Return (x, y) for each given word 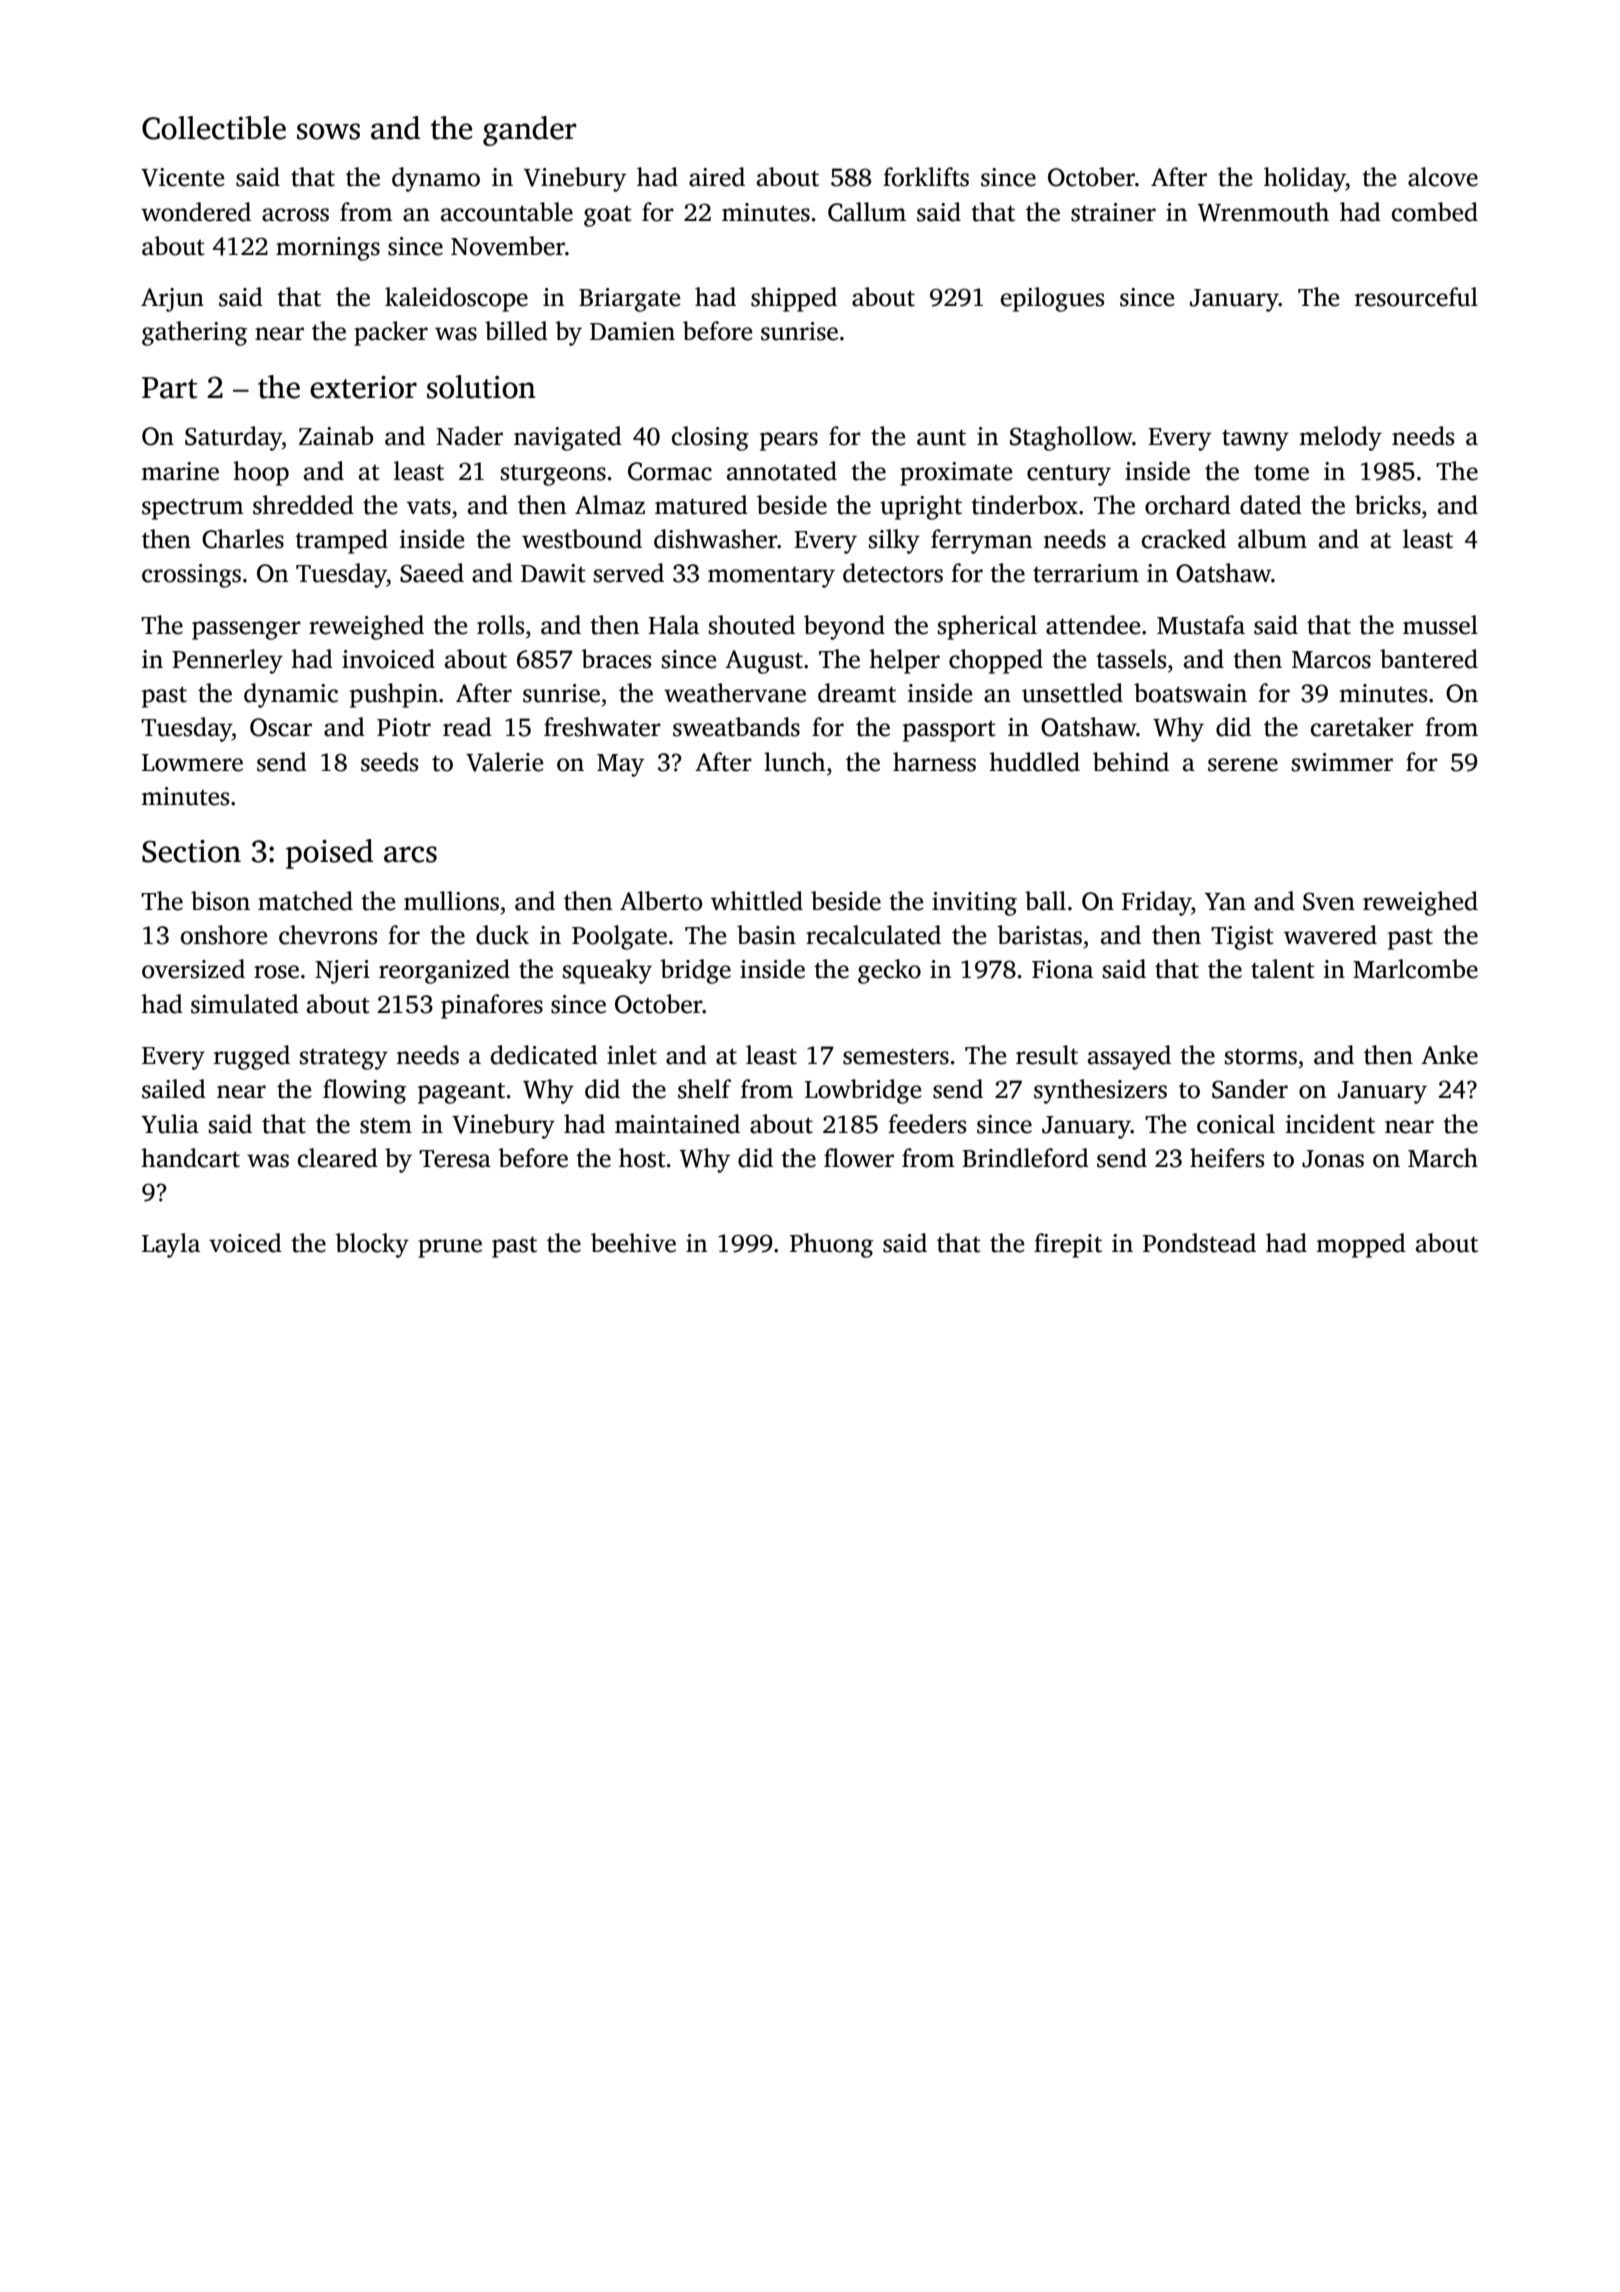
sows (328, 131)
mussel (1440, 625)
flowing (364, 1091)
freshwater (602, 727)
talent (1283, 969)
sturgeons (553, 475)
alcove (1443, 177)
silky (894, 541)
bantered (1429, 659)
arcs (410, 854)
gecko (889, 971)
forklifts (926, 177)
